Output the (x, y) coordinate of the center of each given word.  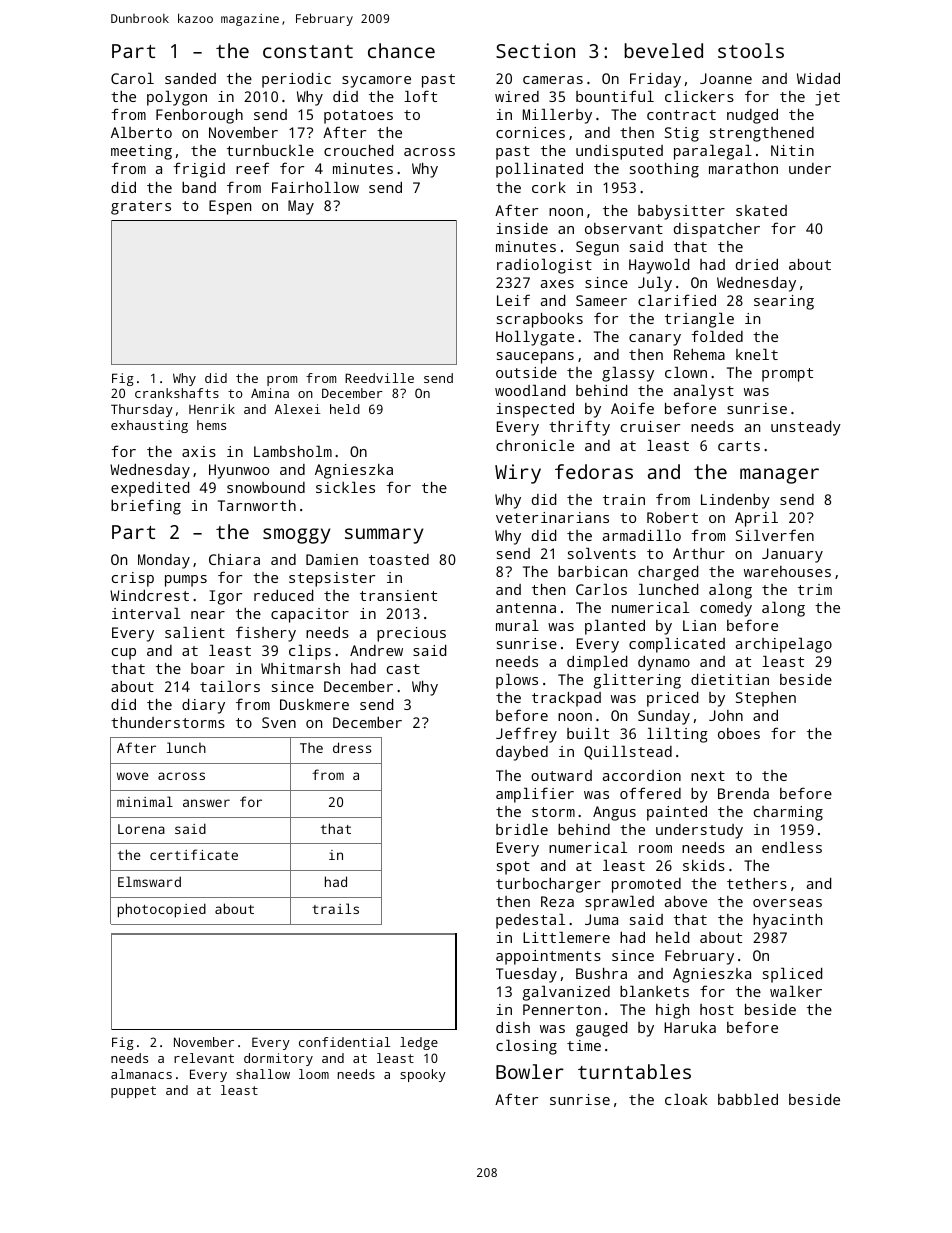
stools (751, 50)
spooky (423, 1075)
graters (141, 208)
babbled (748, 1099)
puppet (133, 1092)
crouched (358, 150)
